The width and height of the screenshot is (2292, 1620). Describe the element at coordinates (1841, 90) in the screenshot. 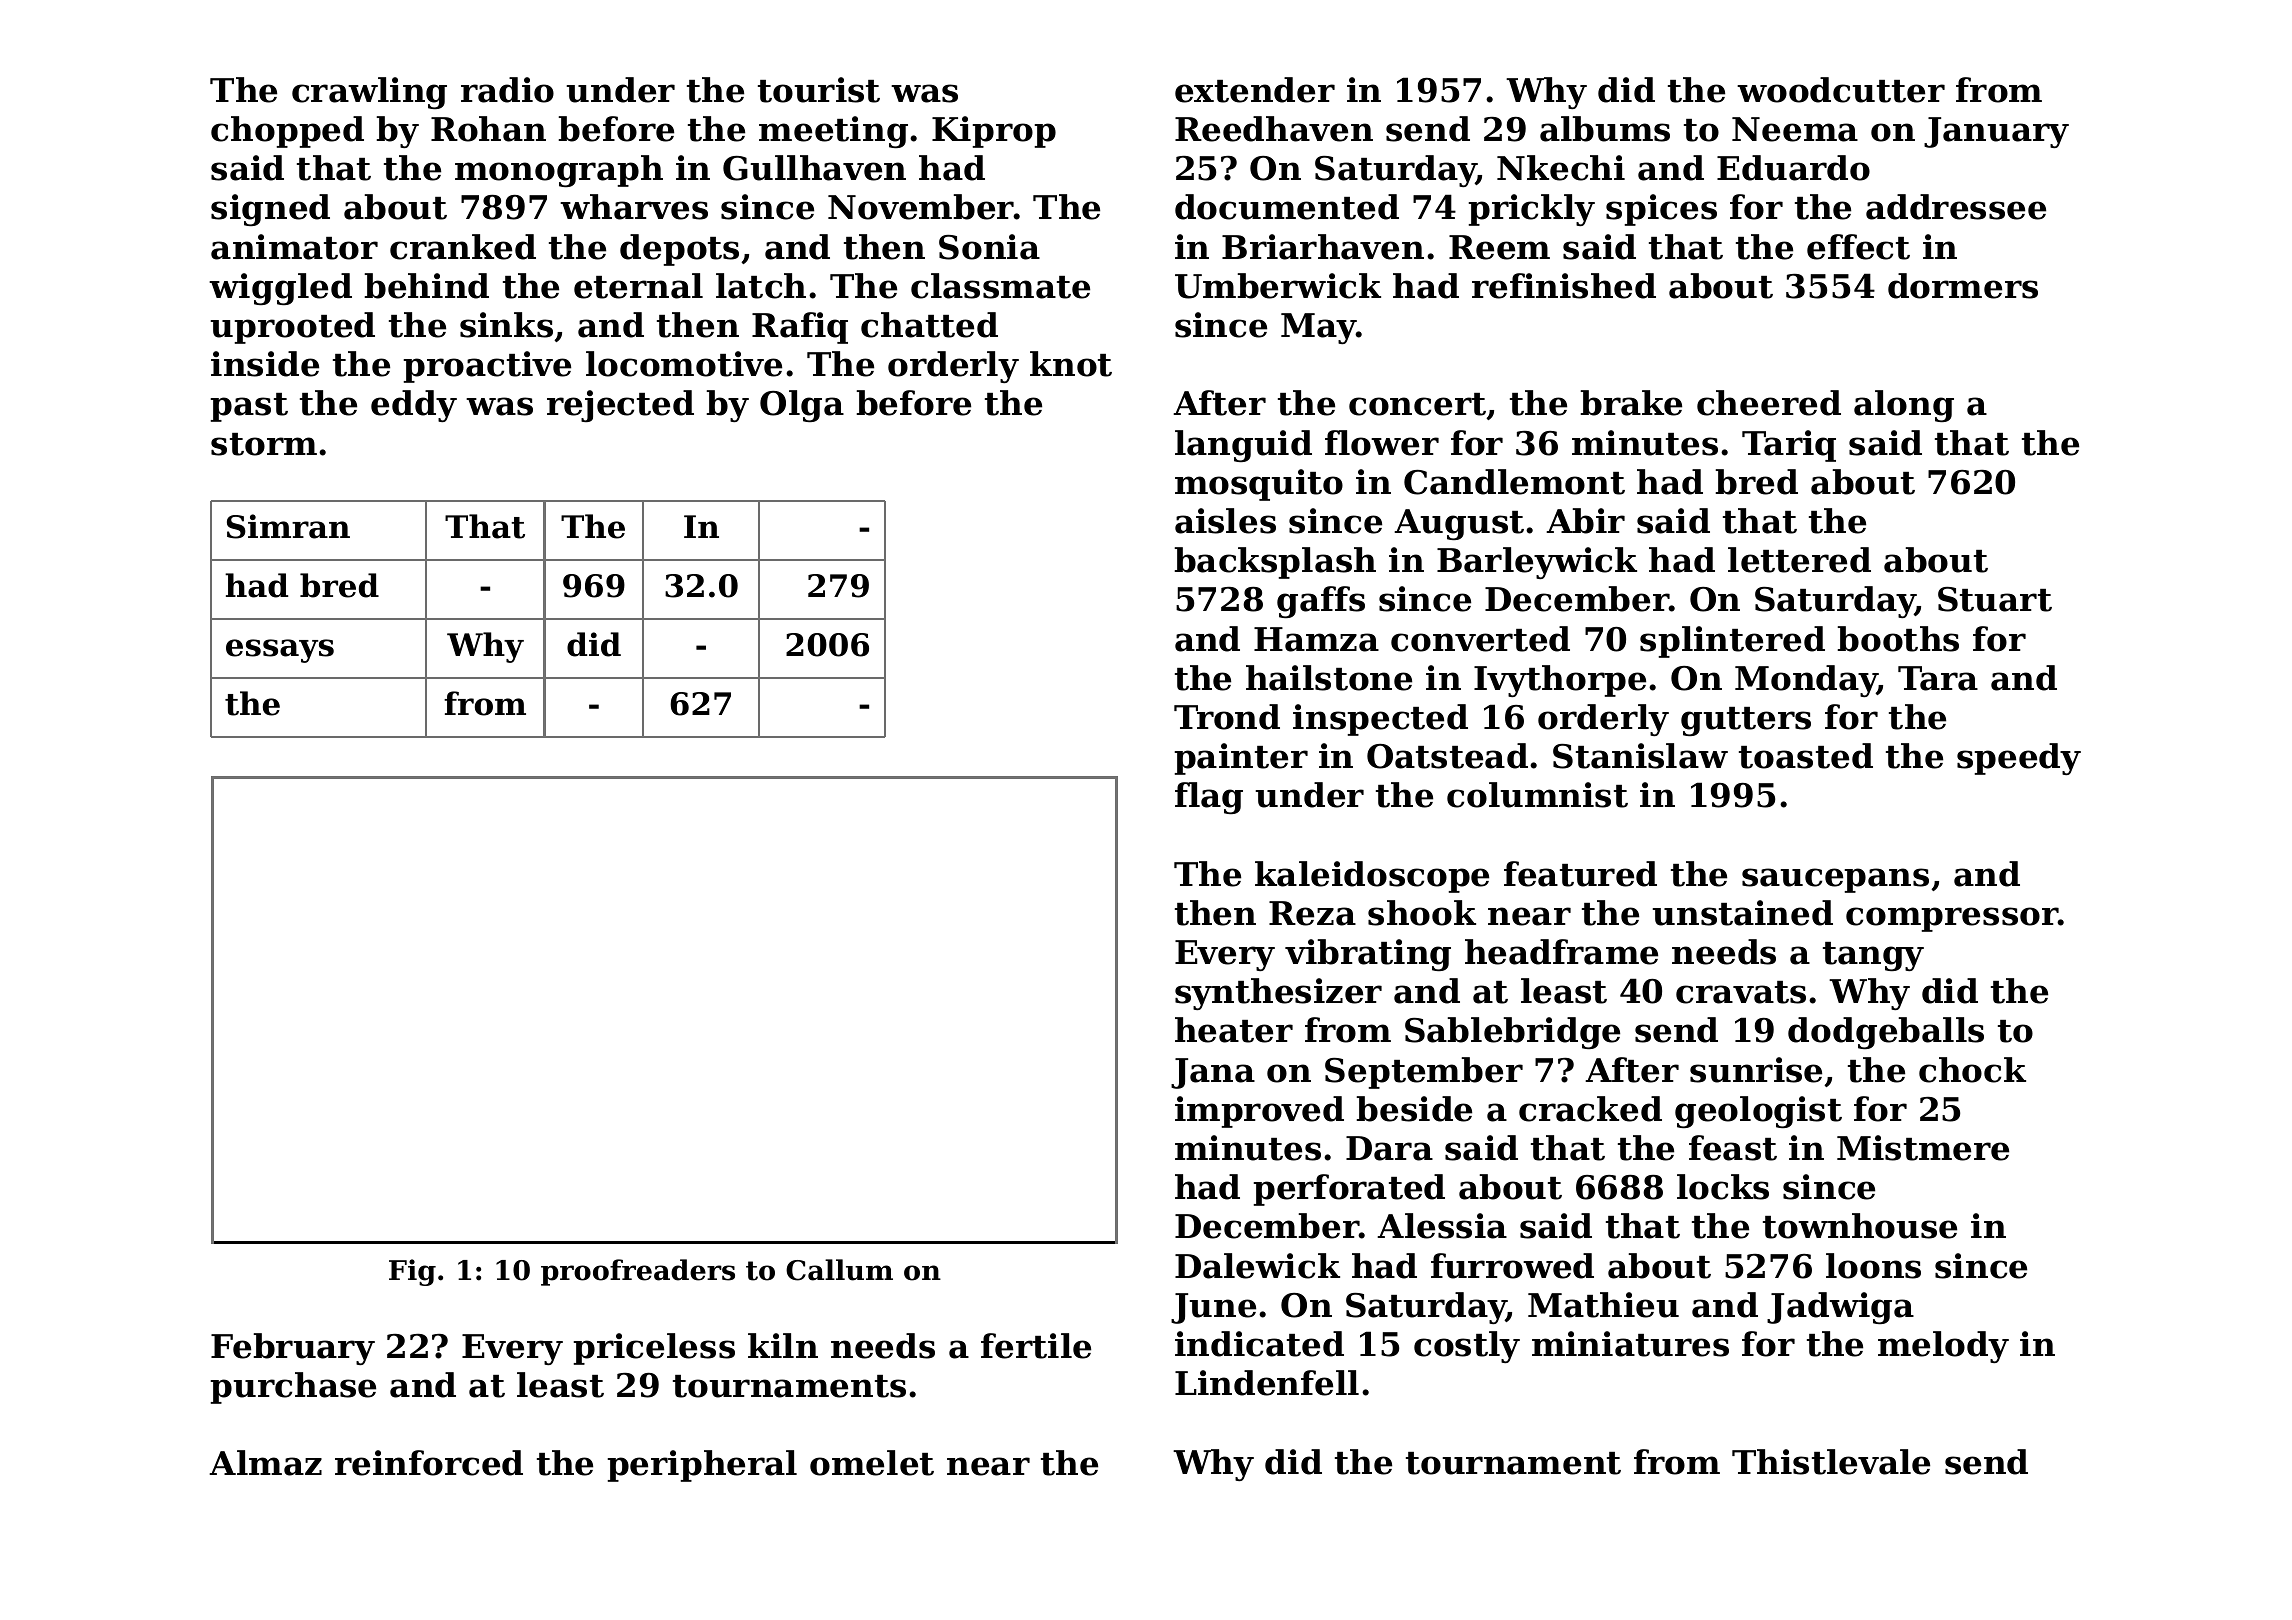

I see `woodcutter` at that location.
